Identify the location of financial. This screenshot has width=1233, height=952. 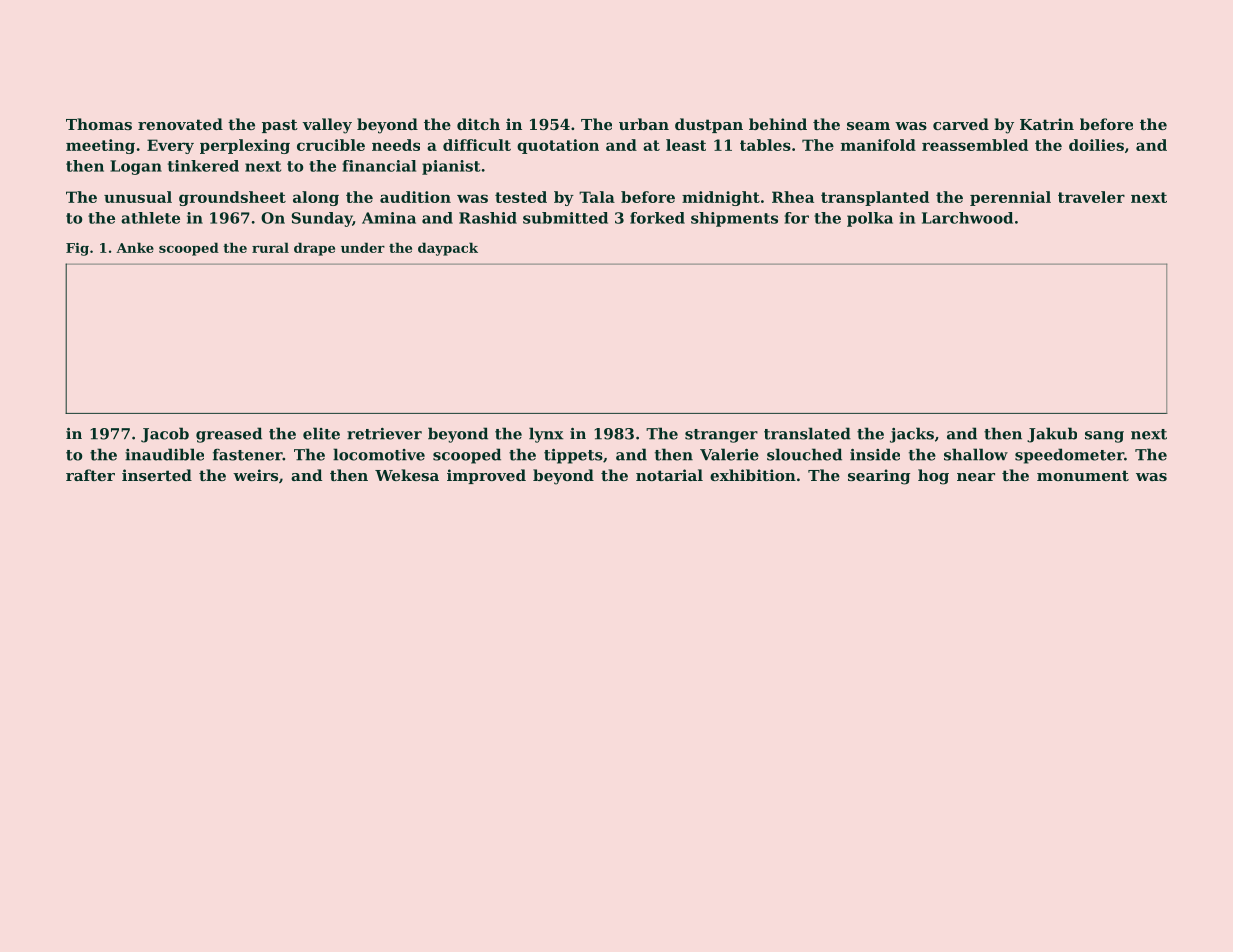
(379, 166).
